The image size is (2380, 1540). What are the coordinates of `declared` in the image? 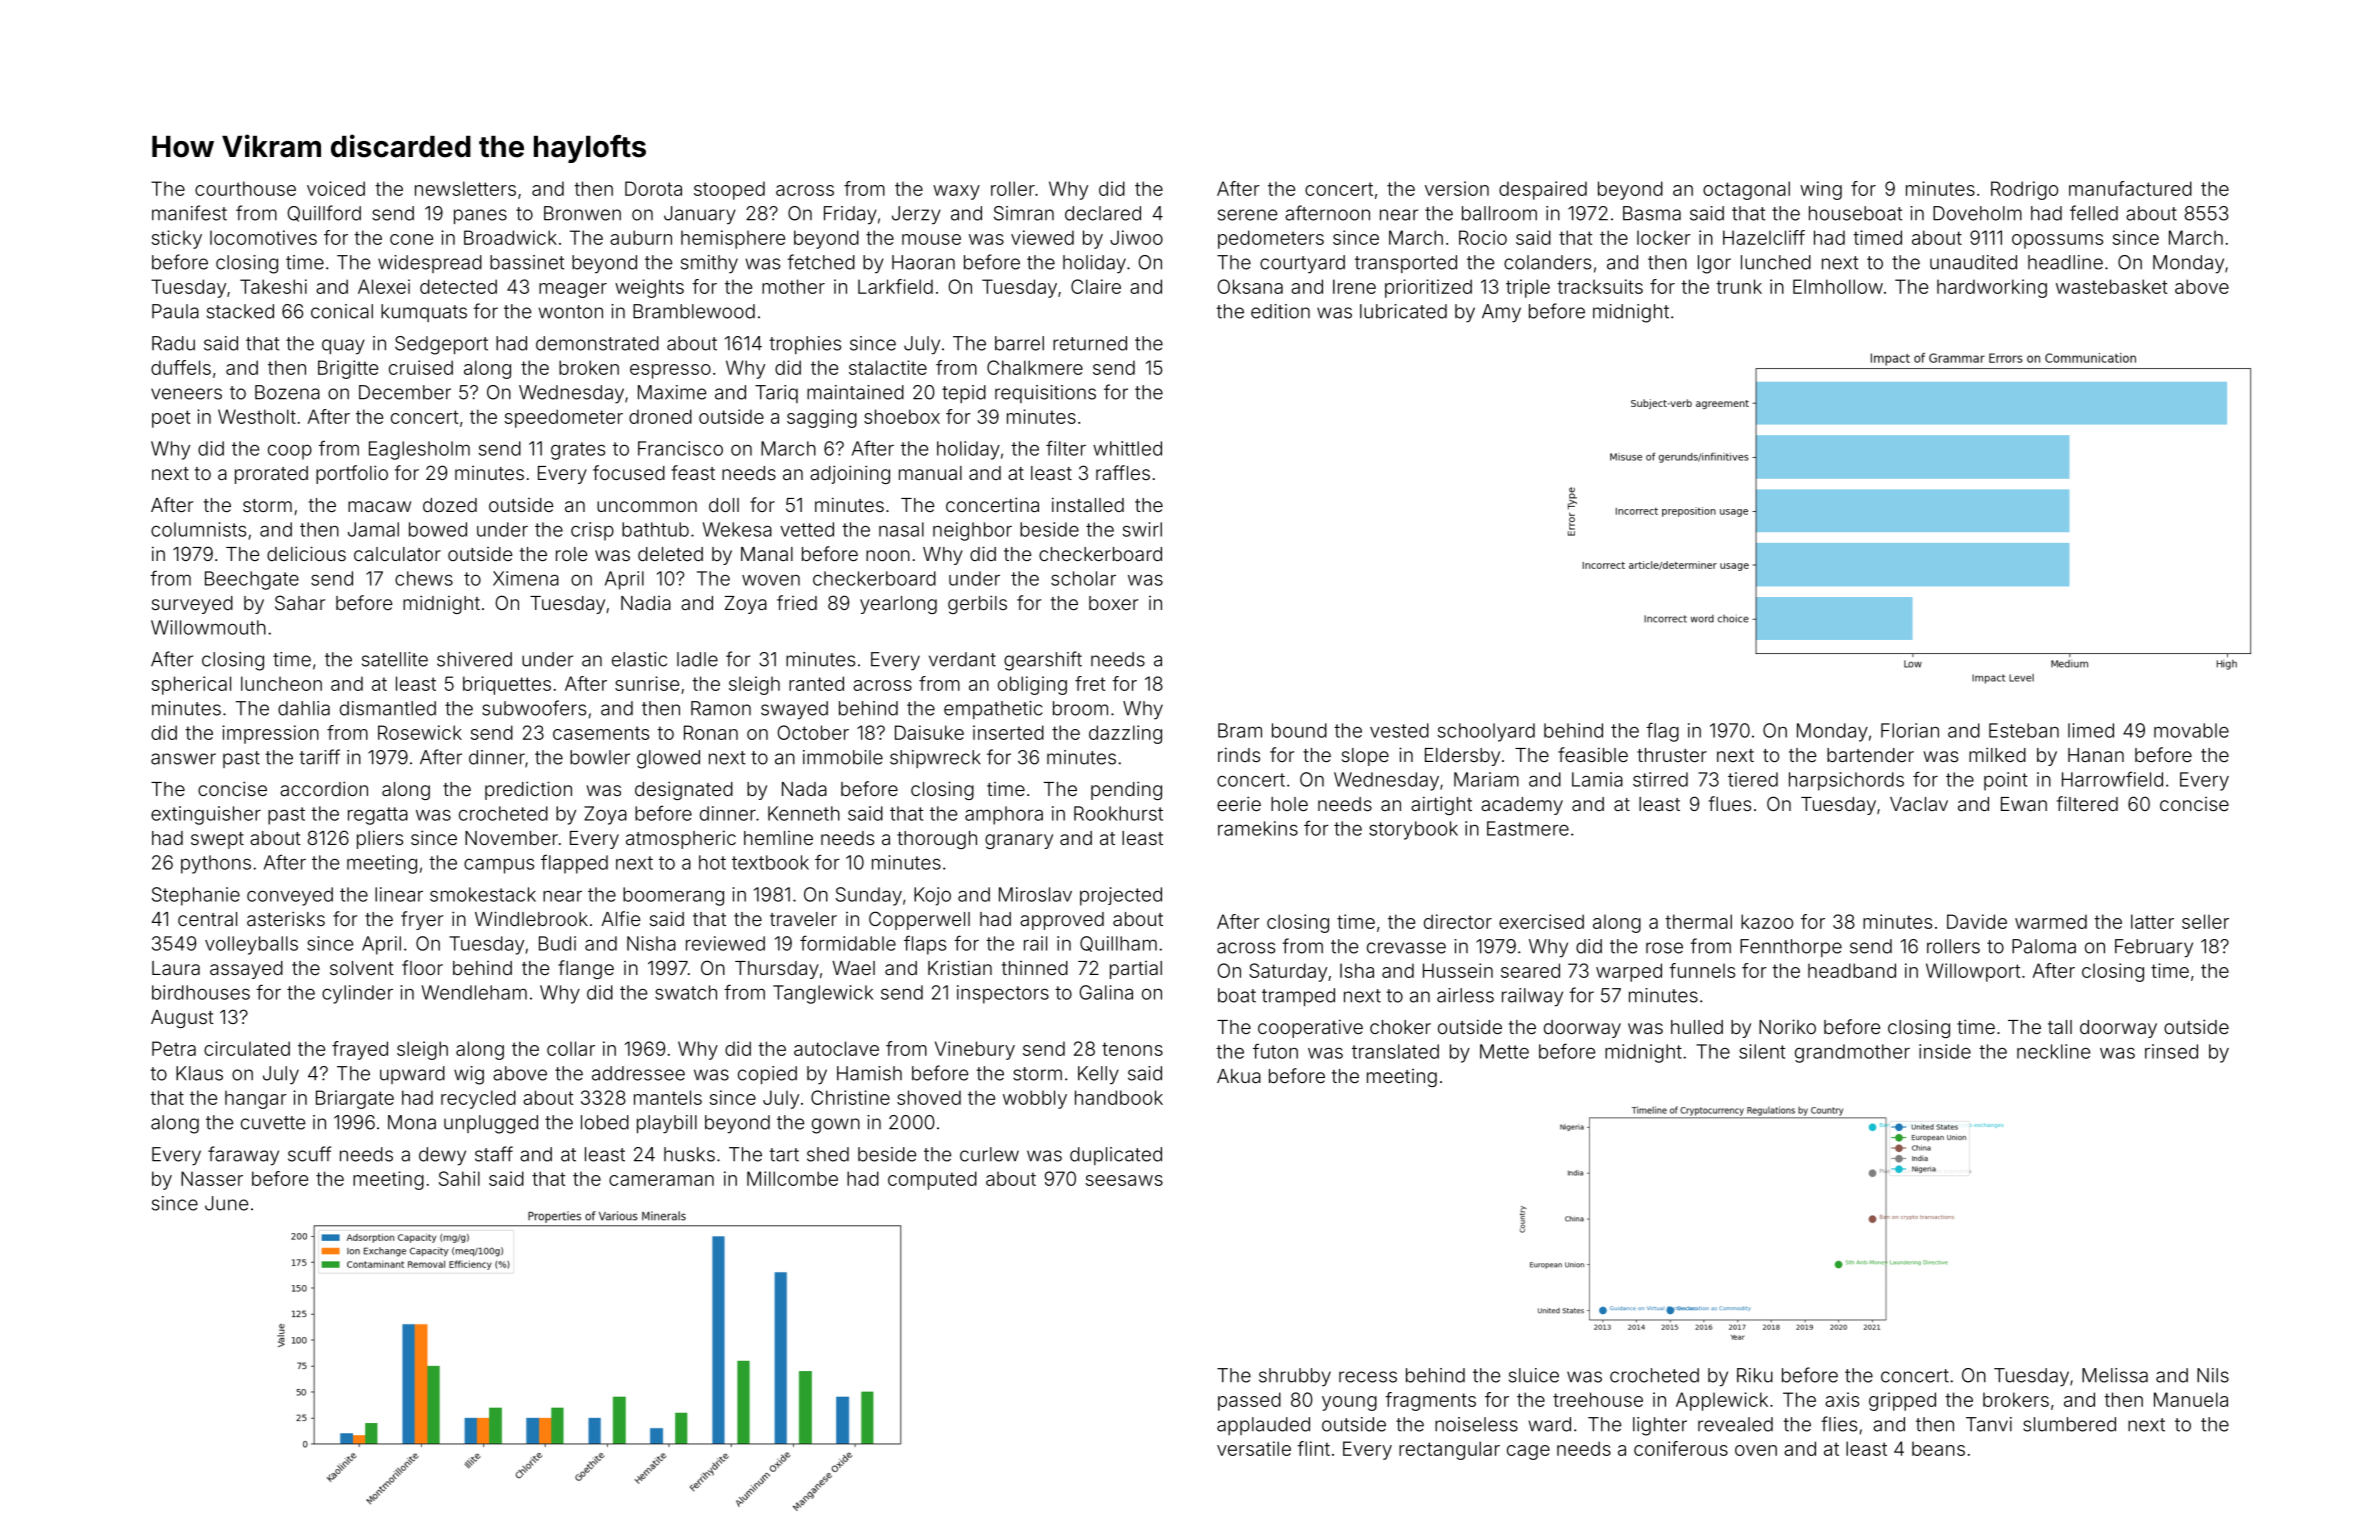 It's located at (1103, 213).
